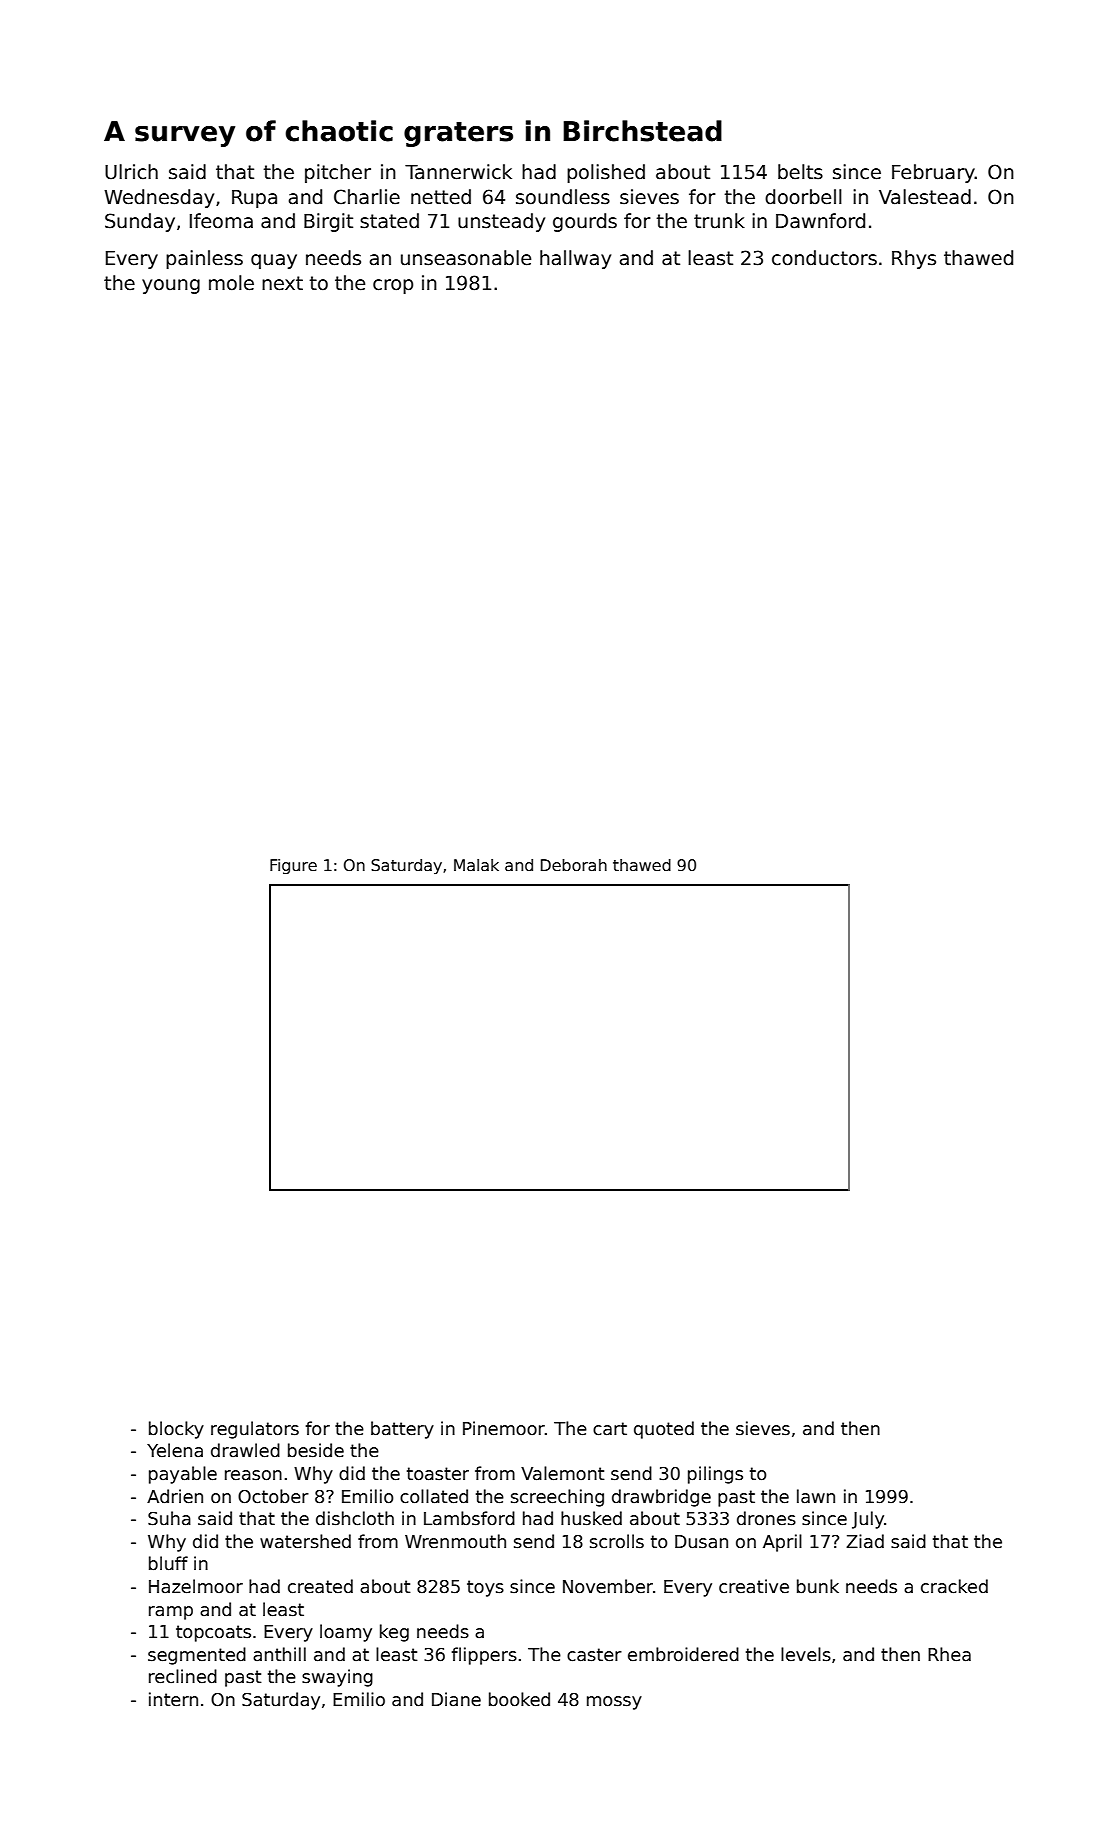  Describe the element at coordinates (337, 1678) in the document. I see `swaying` at that location.
